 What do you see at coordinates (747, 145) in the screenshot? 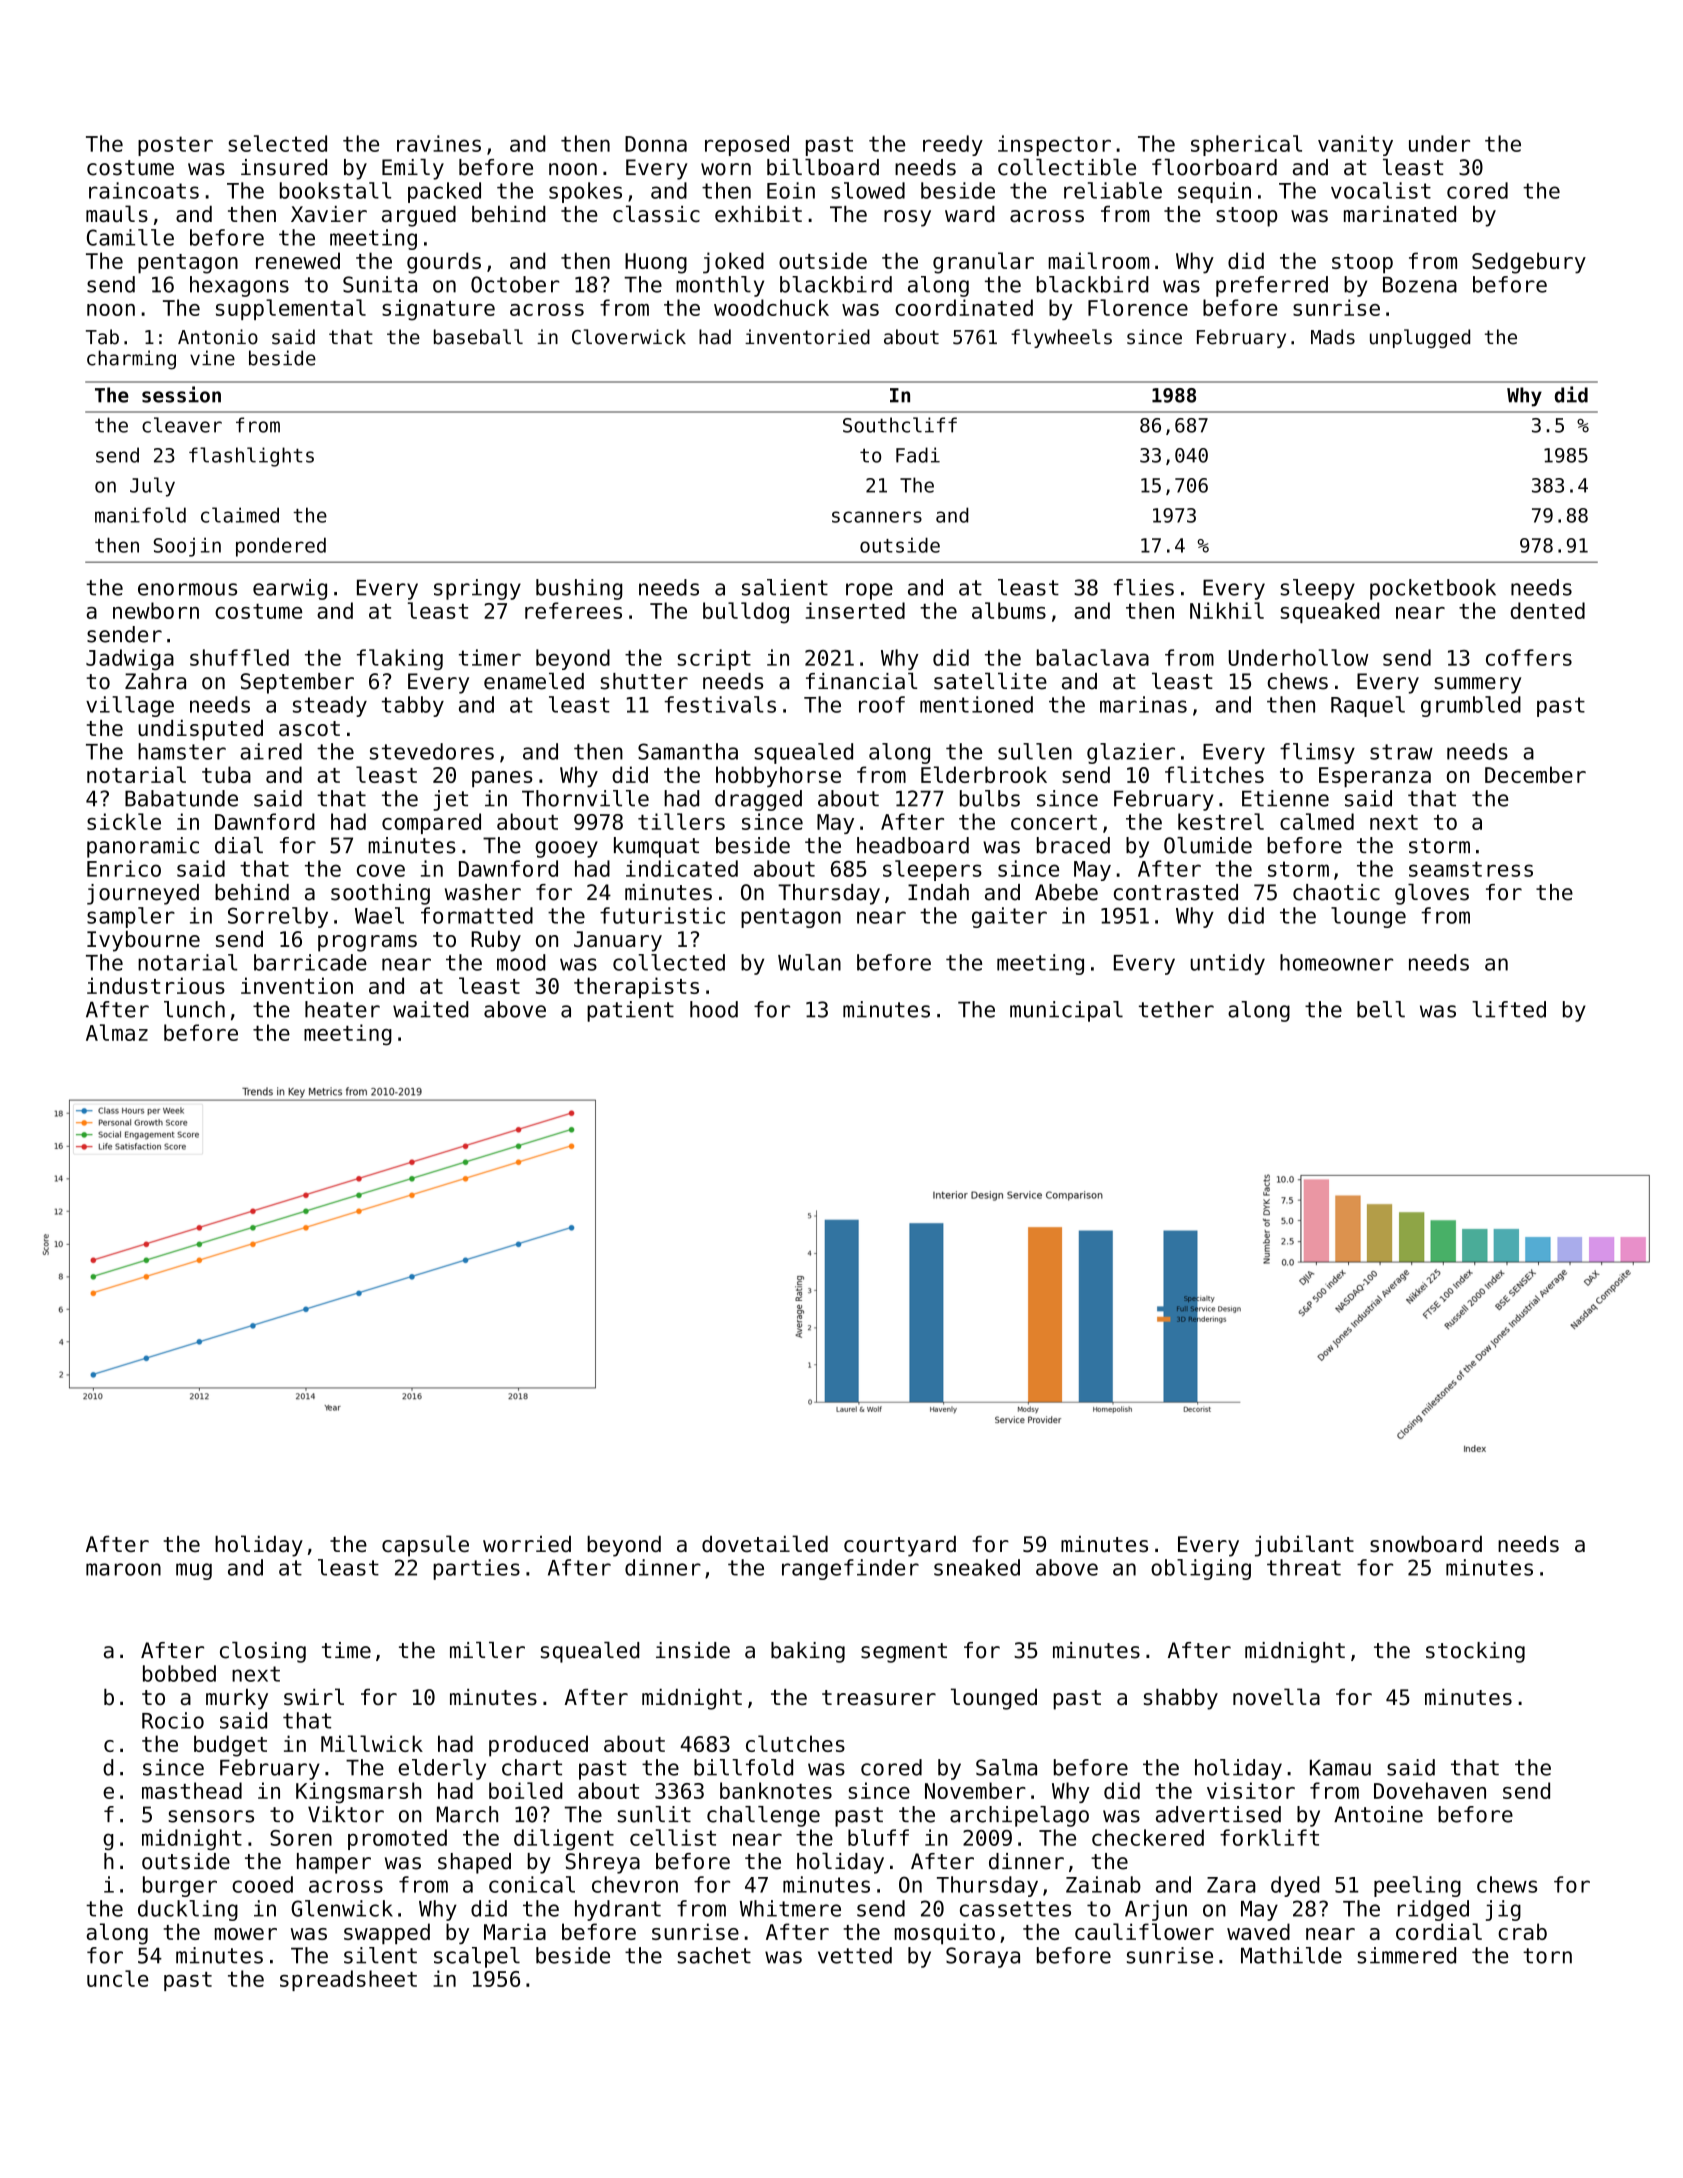
I see `reposed` at bounding box center [747, 145].
